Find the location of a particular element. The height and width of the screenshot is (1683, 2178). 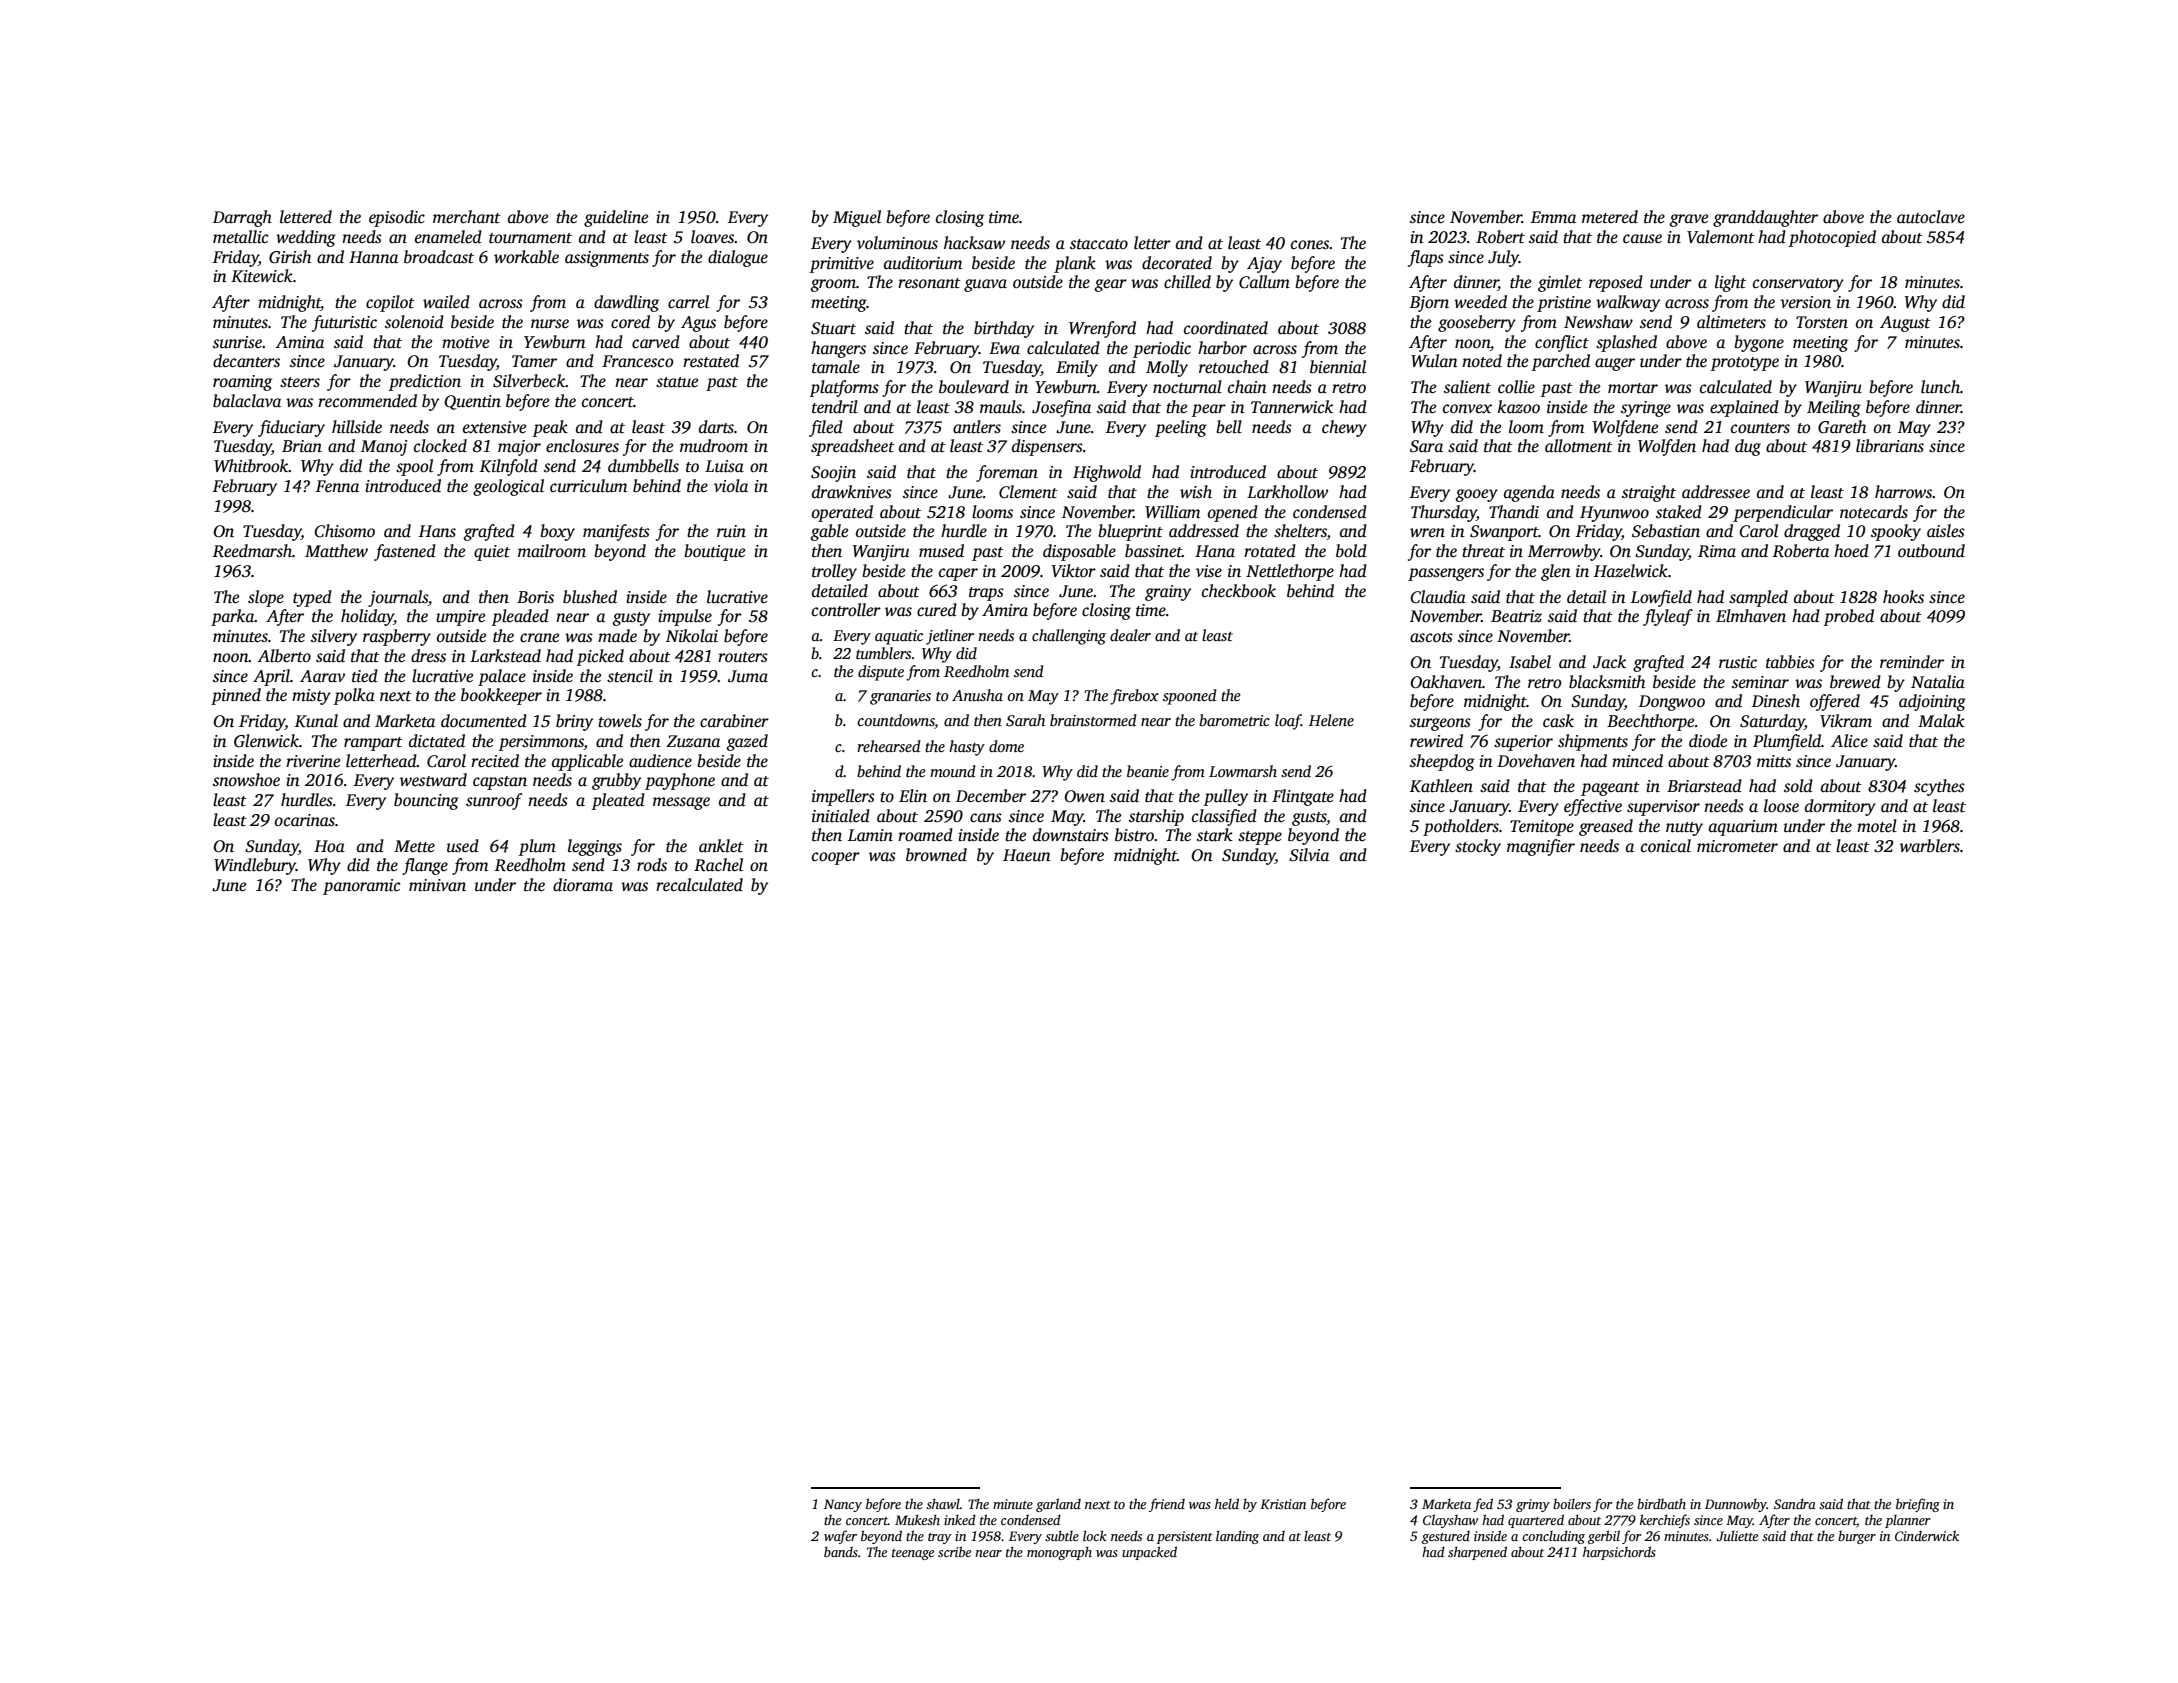

harpsichords is located at coordinates (1619, 1553).
